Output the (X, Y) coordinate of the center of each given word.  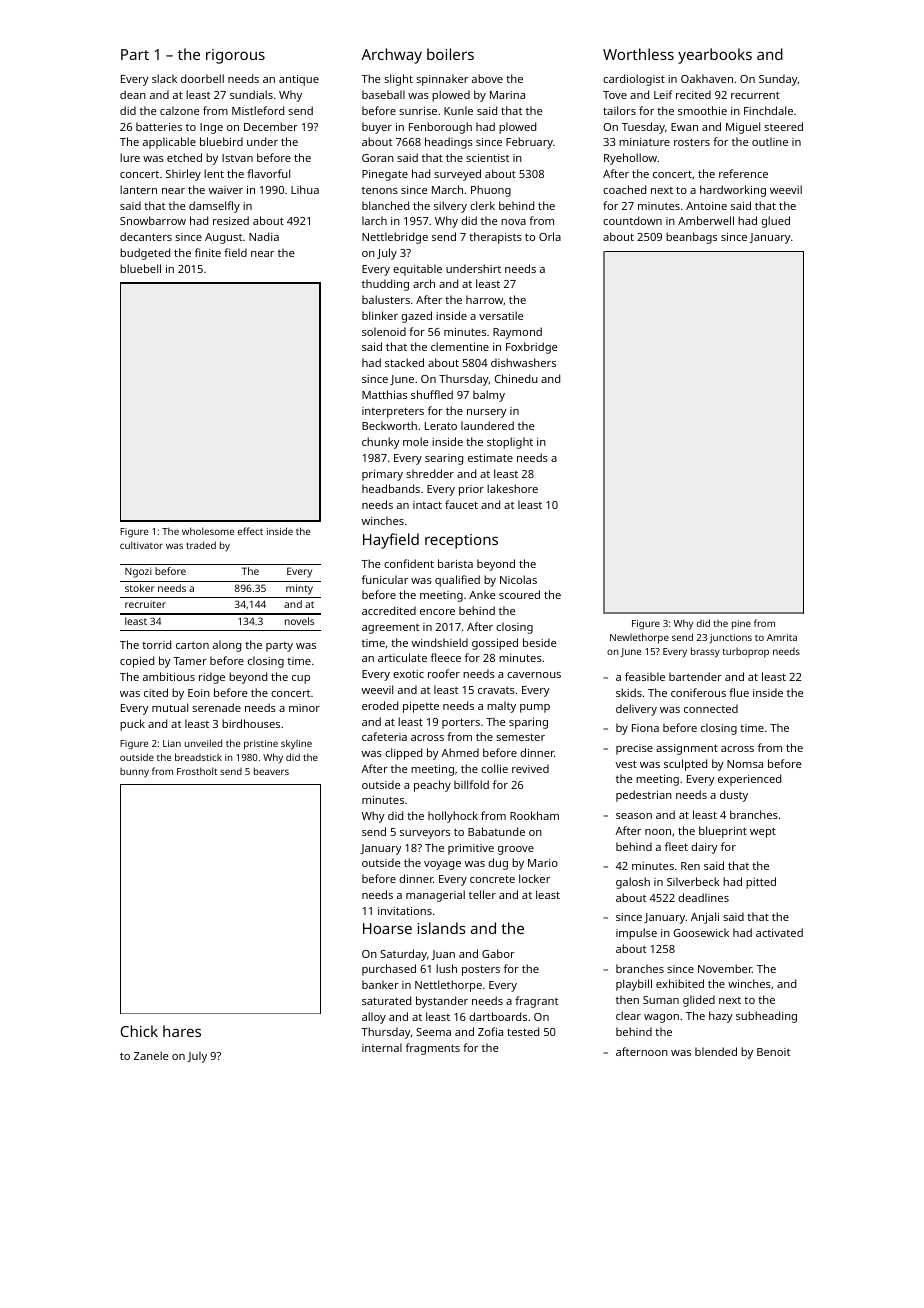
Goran (378, 158)
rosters (692, 142)
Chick (139, 1031)
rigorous (235, 56)
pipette (421, 707)
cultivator (141, 545)
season (634, 816)
